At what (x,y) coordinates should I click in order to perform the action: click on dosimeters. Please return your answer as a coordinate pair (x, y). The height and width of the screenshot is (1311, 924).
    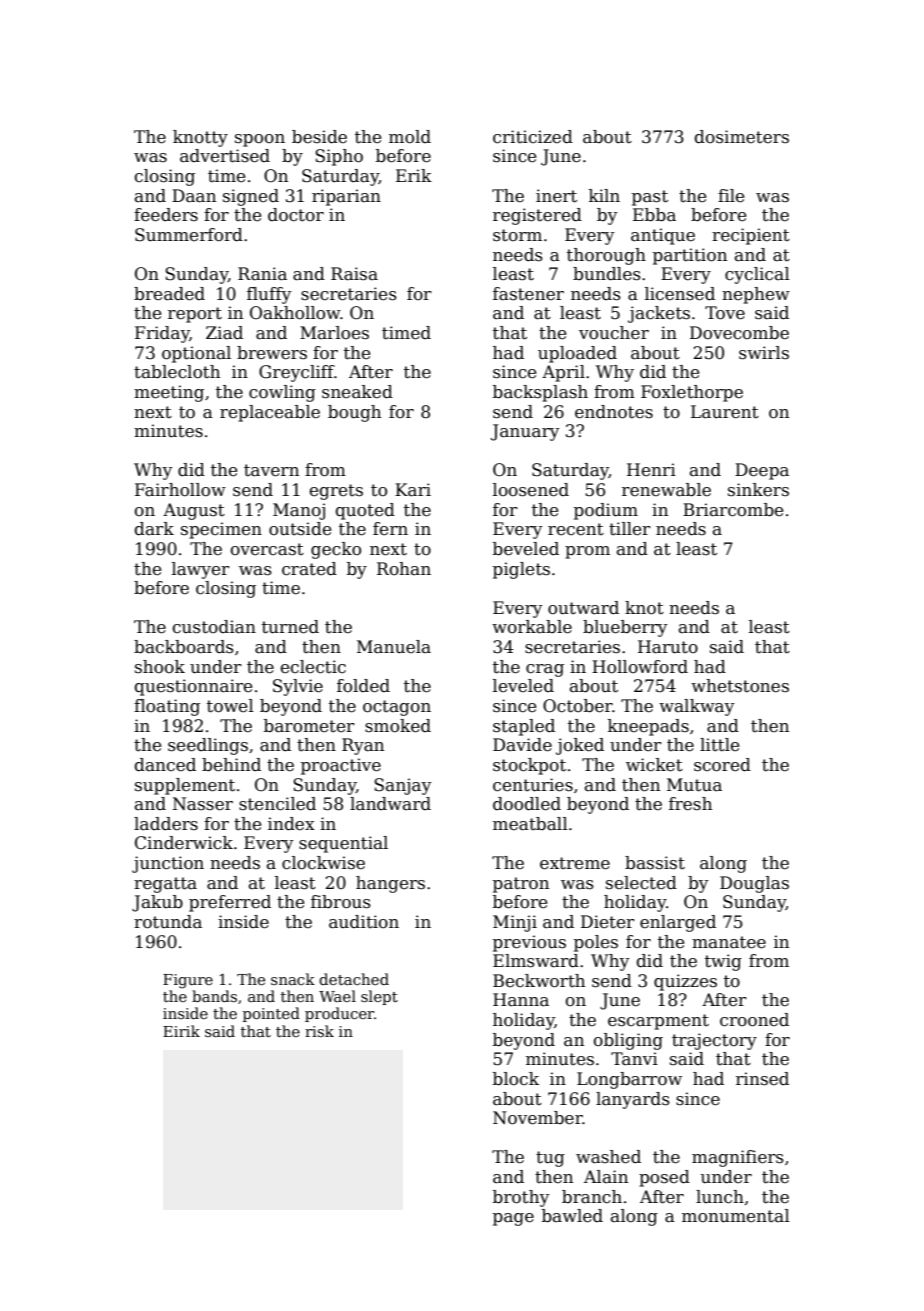
    Looking at the image, I should click on (742, 137).
